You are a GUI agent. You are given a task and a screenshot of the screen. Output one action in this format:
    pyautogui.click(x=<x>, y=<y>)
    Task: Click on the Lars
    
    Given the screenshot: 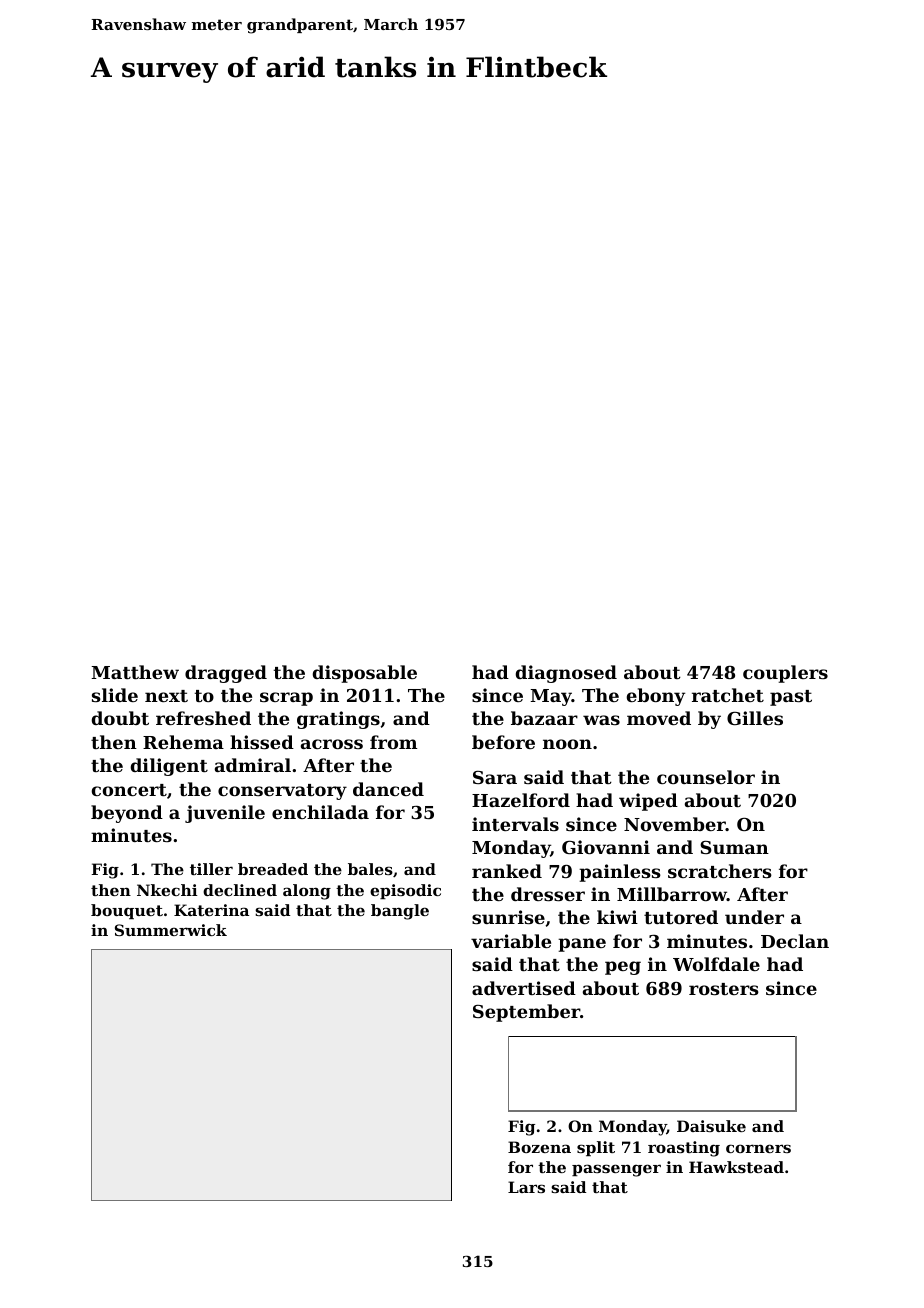 What is the action you would take?
    pyautogui.click(x=526, y=1187)
